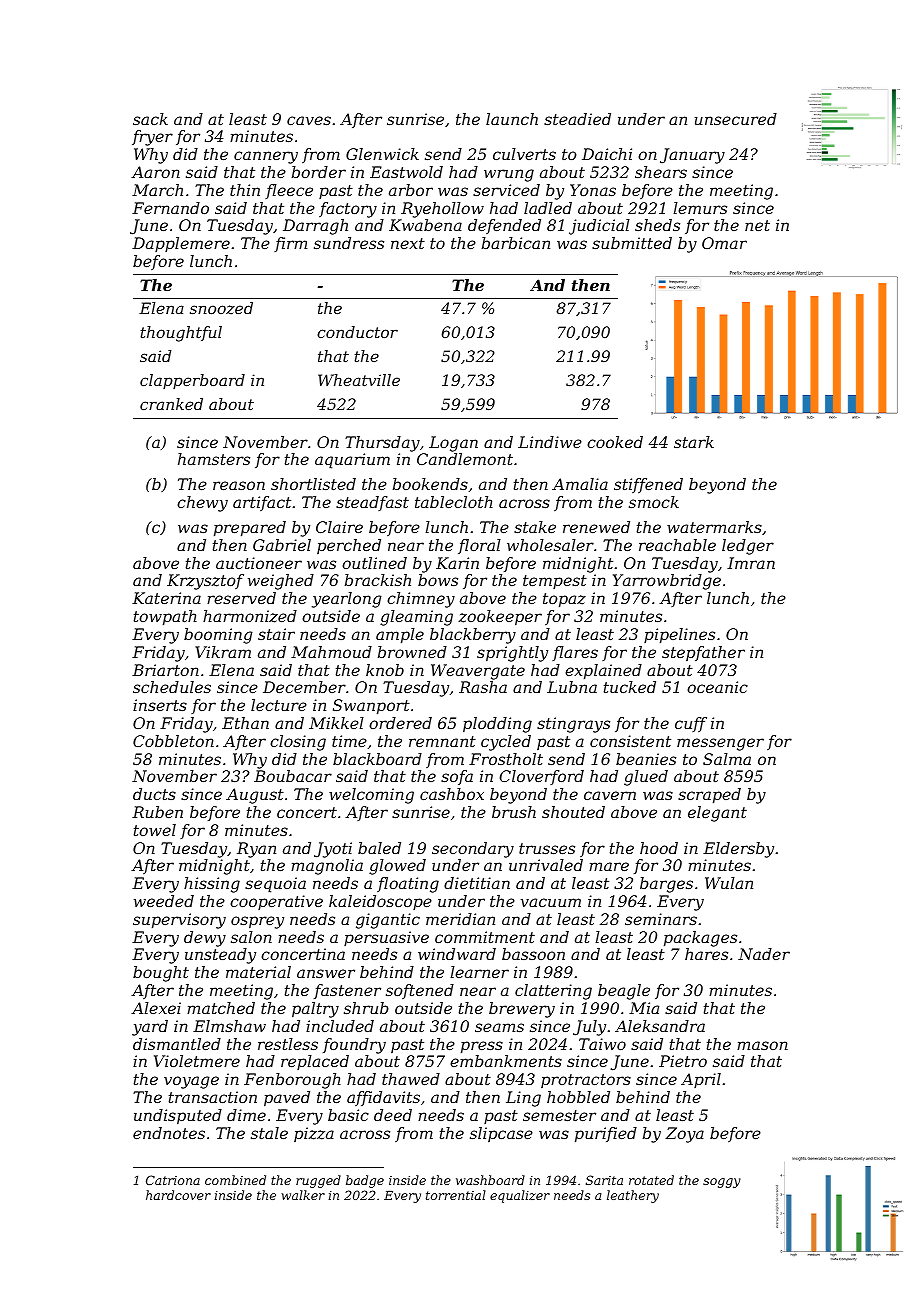  Describe the element at coordinates (646, 759) in the document. I see `beanies` at that location.
